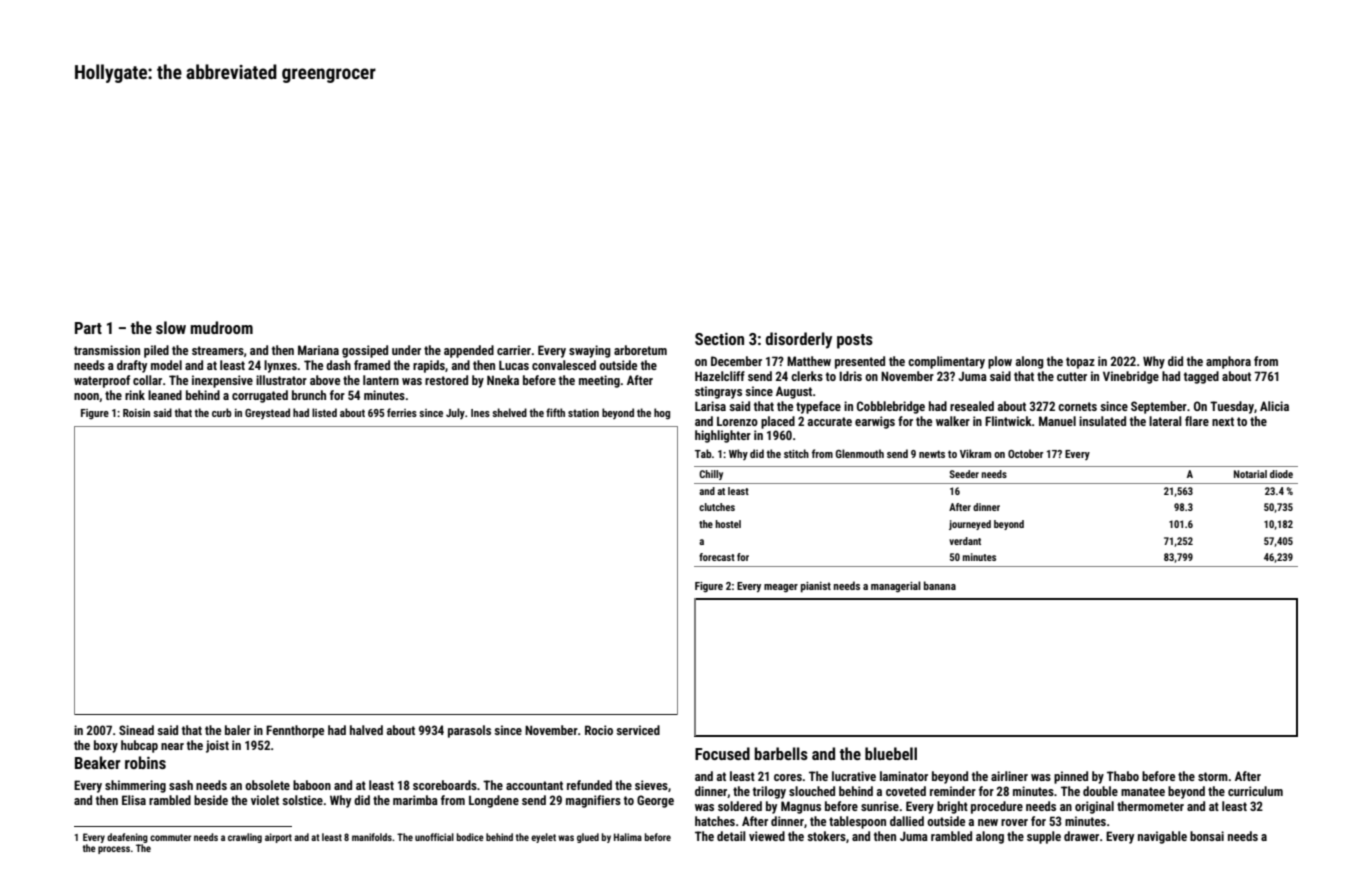  Describe the element at coordinates (543, 838) in the document. I see `eyelet` at that location.
